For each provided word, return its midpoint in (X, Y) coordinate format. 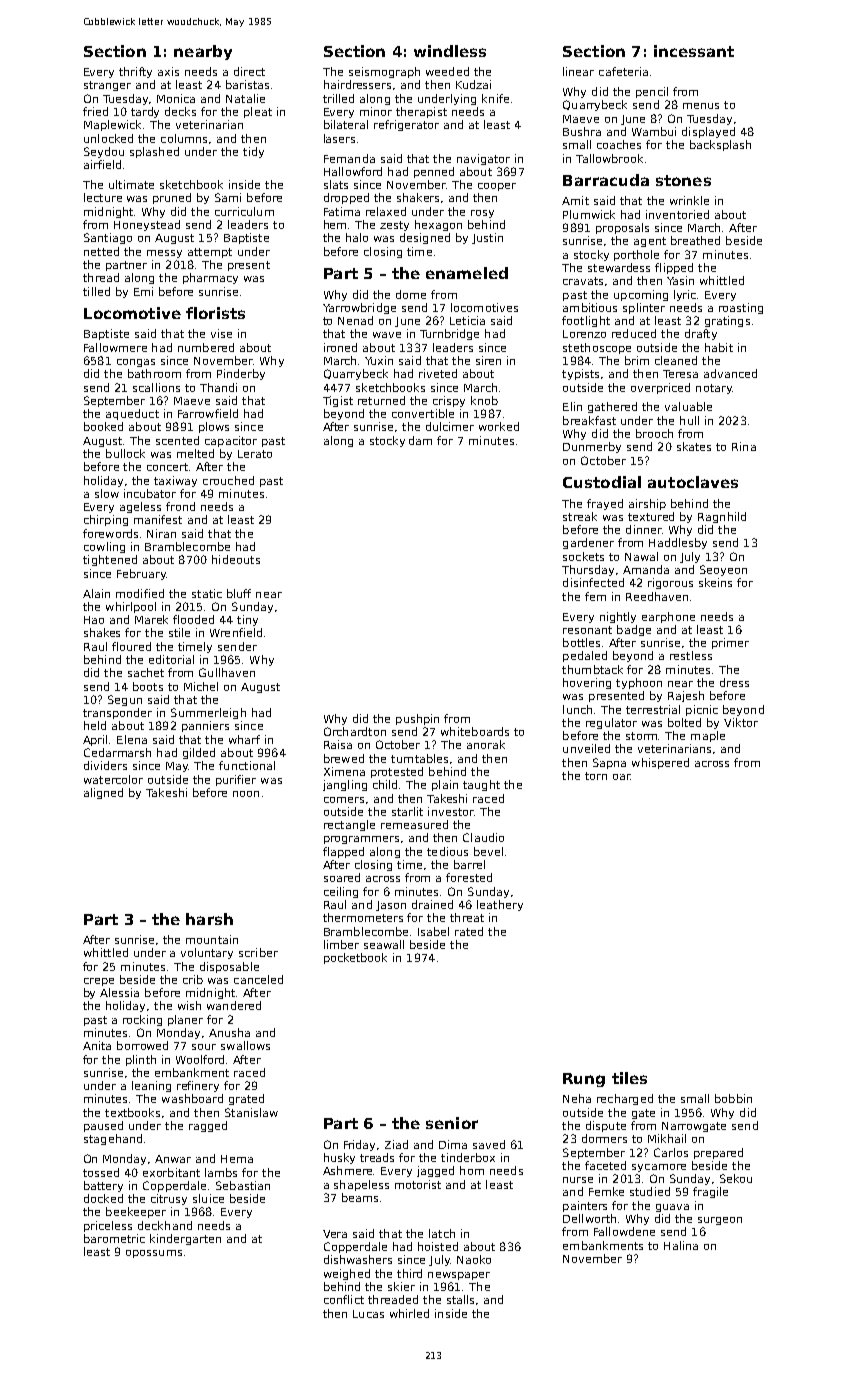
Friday (359, 1145)
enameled (467, 273)
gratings (727, 321)
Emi (143, 291)
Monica (176, 98)
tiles (629, 1078)
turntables (419, 758)
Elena (132, 739)
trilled (338, 98)
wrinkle (689, 200)
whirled (409, 1313)
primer (730, 643)
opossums (154, 1254)
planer (185, 1020)
